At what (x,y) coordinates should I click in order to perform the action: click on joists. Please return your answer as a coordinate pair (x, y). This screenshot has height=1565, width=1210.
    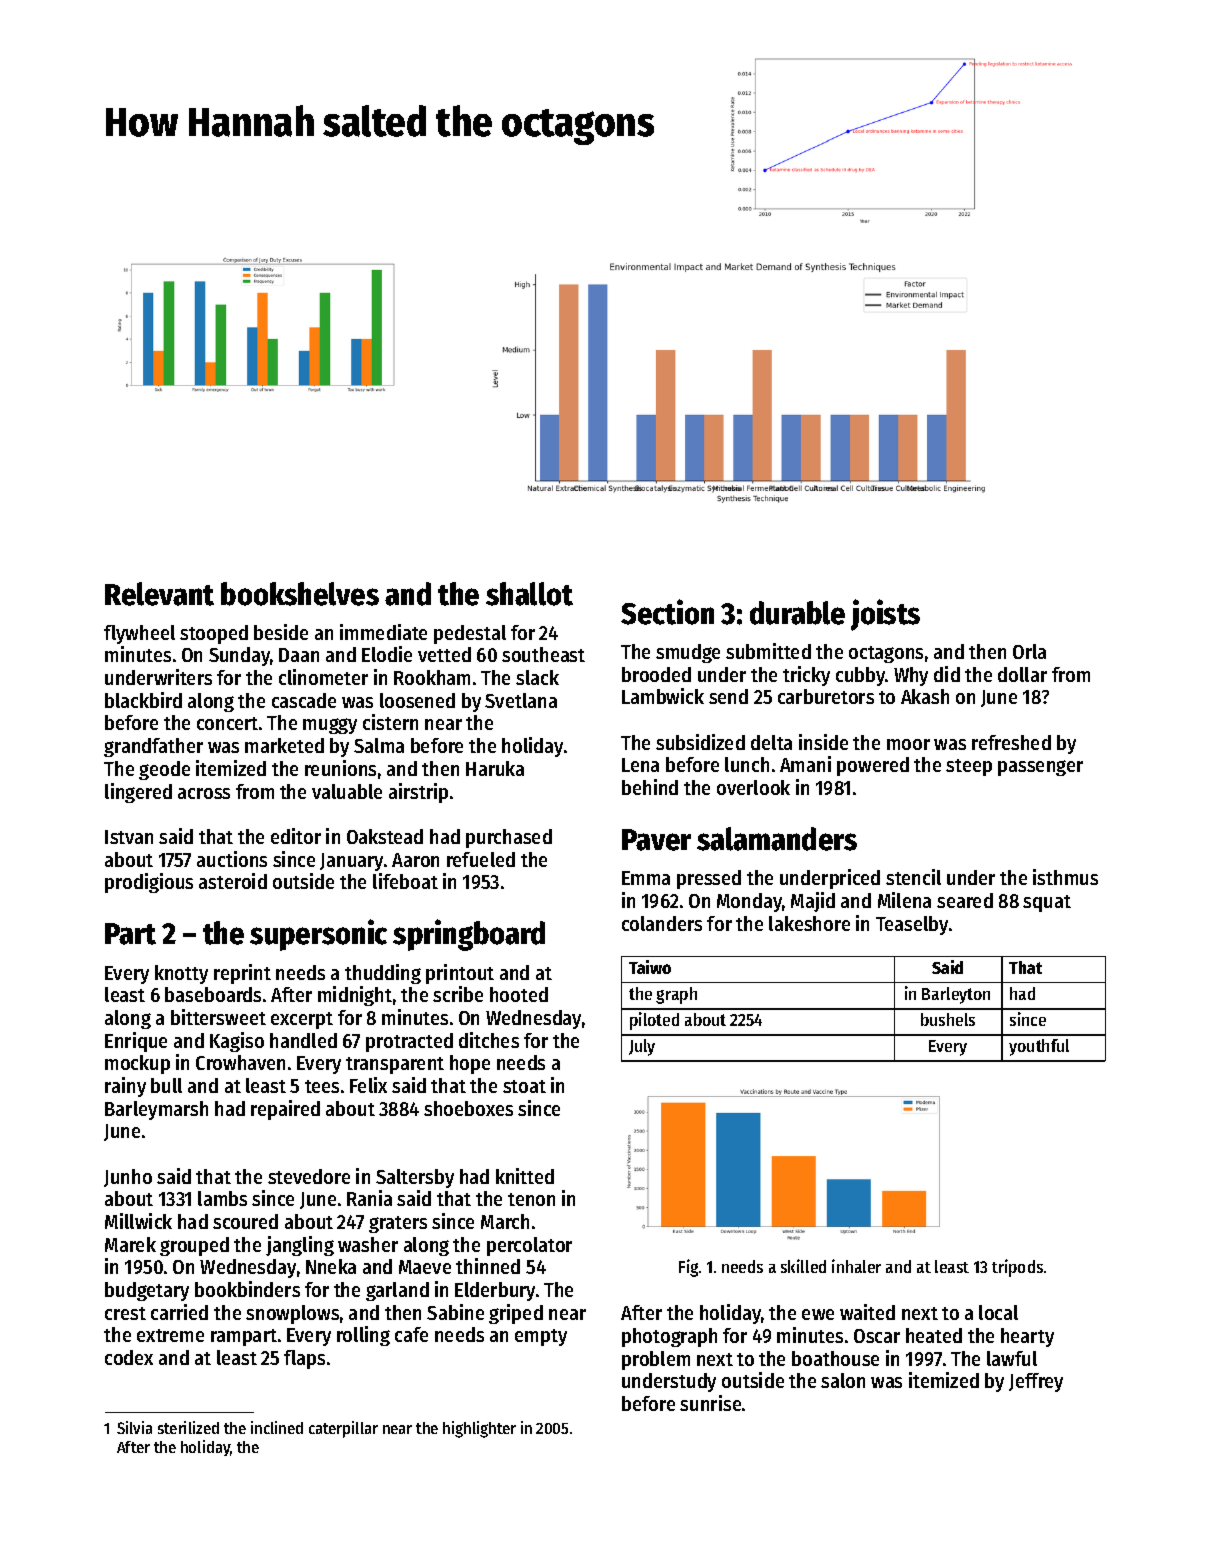
    Looking at the image, I should click on (885, 615).
